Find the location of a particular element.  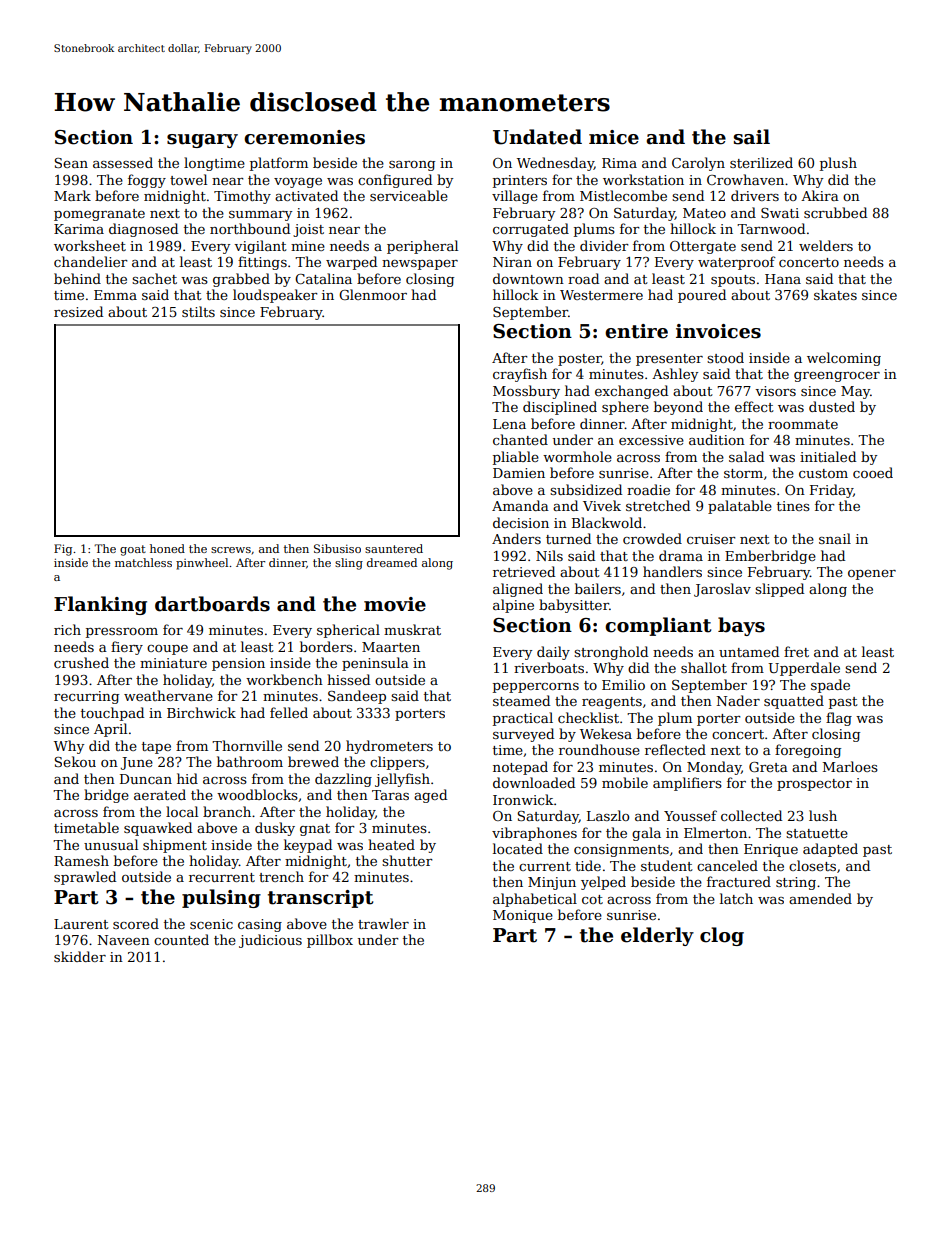

goat is located at coordinates (133, 550).
